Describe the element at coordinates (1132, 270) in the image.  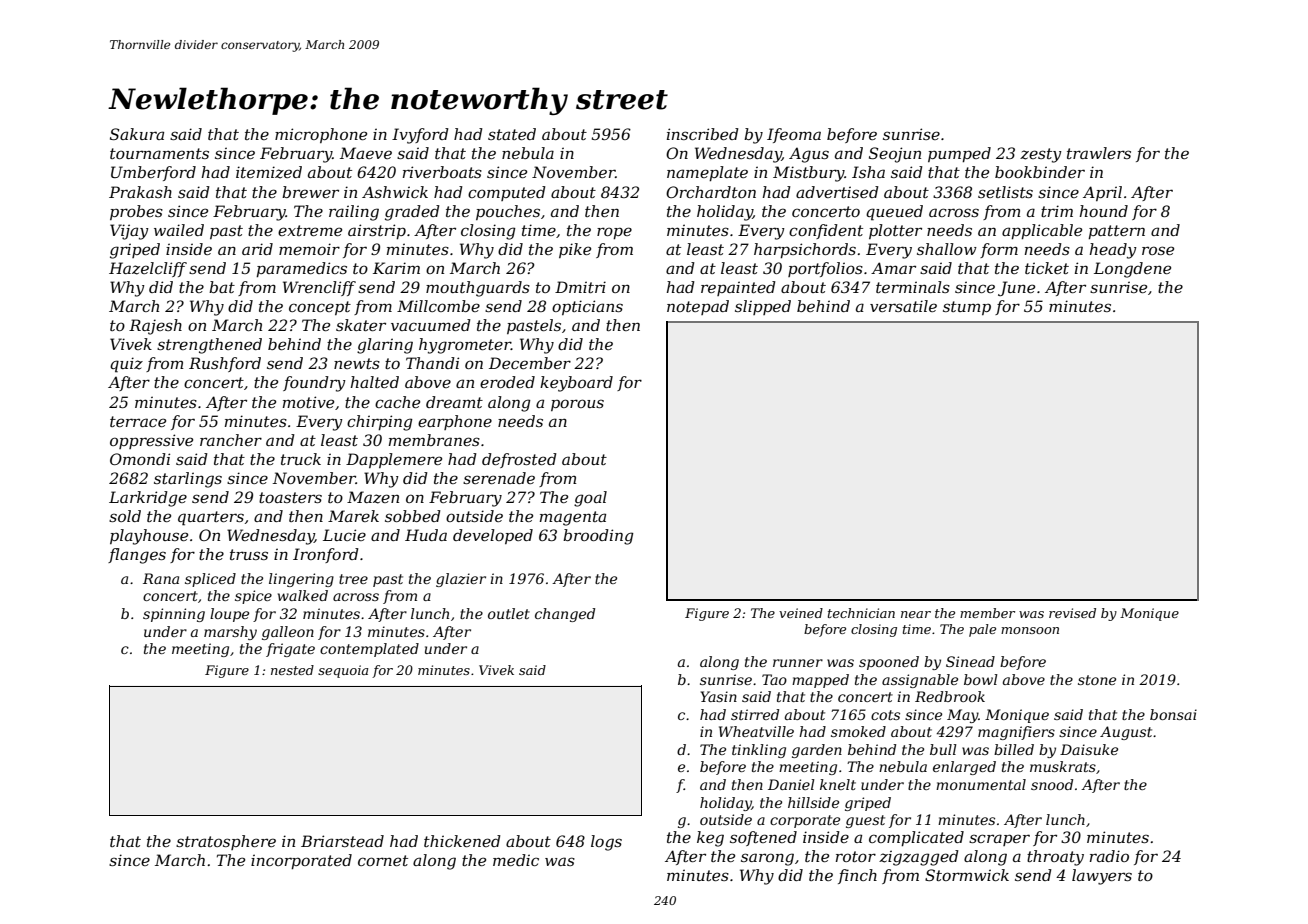
I see `Longdene` at that location.
